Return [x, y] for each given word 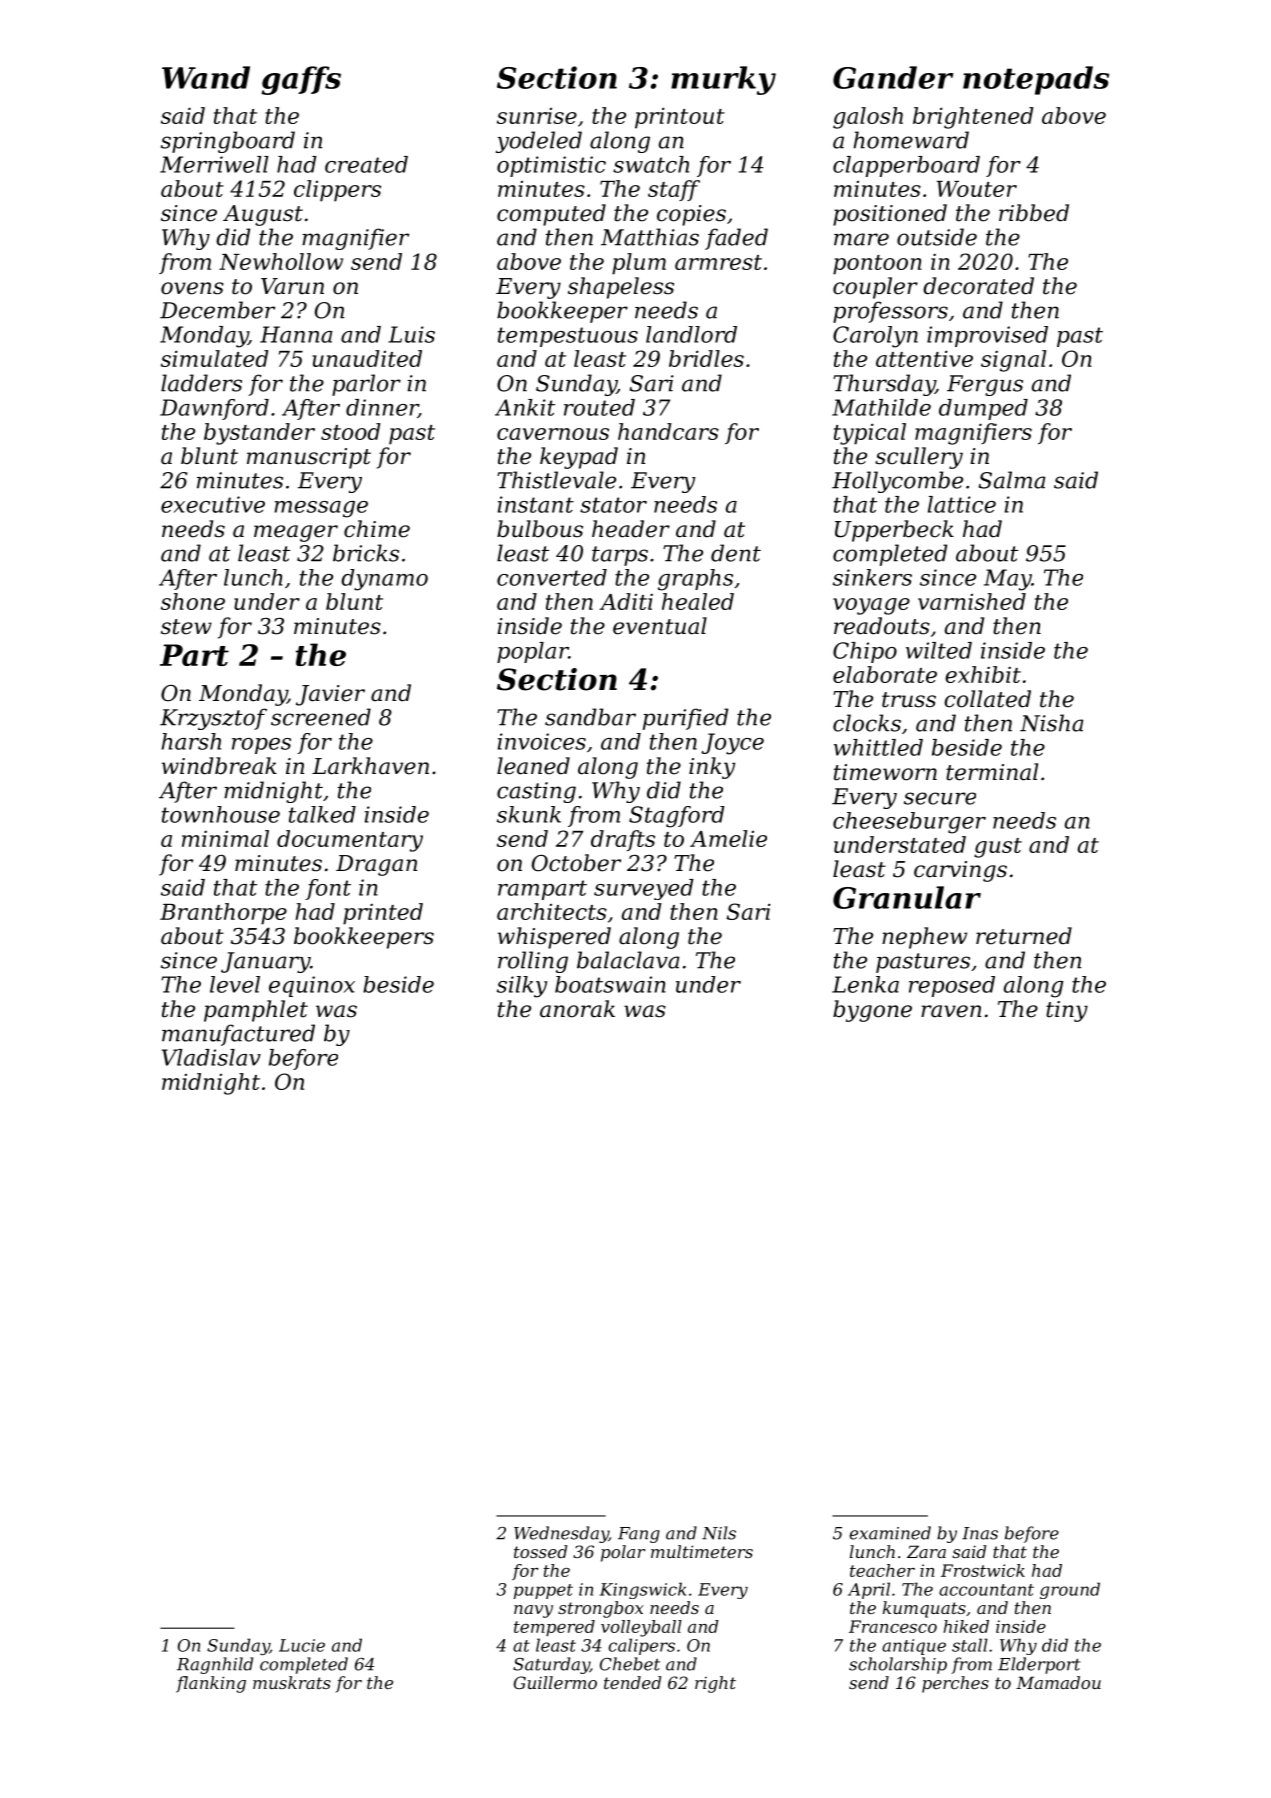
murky [723, 80]
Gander [893, 77]
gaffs [301, 80]
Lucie [302, 1645]
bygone [872, 1011]
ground [1070, 1590]
